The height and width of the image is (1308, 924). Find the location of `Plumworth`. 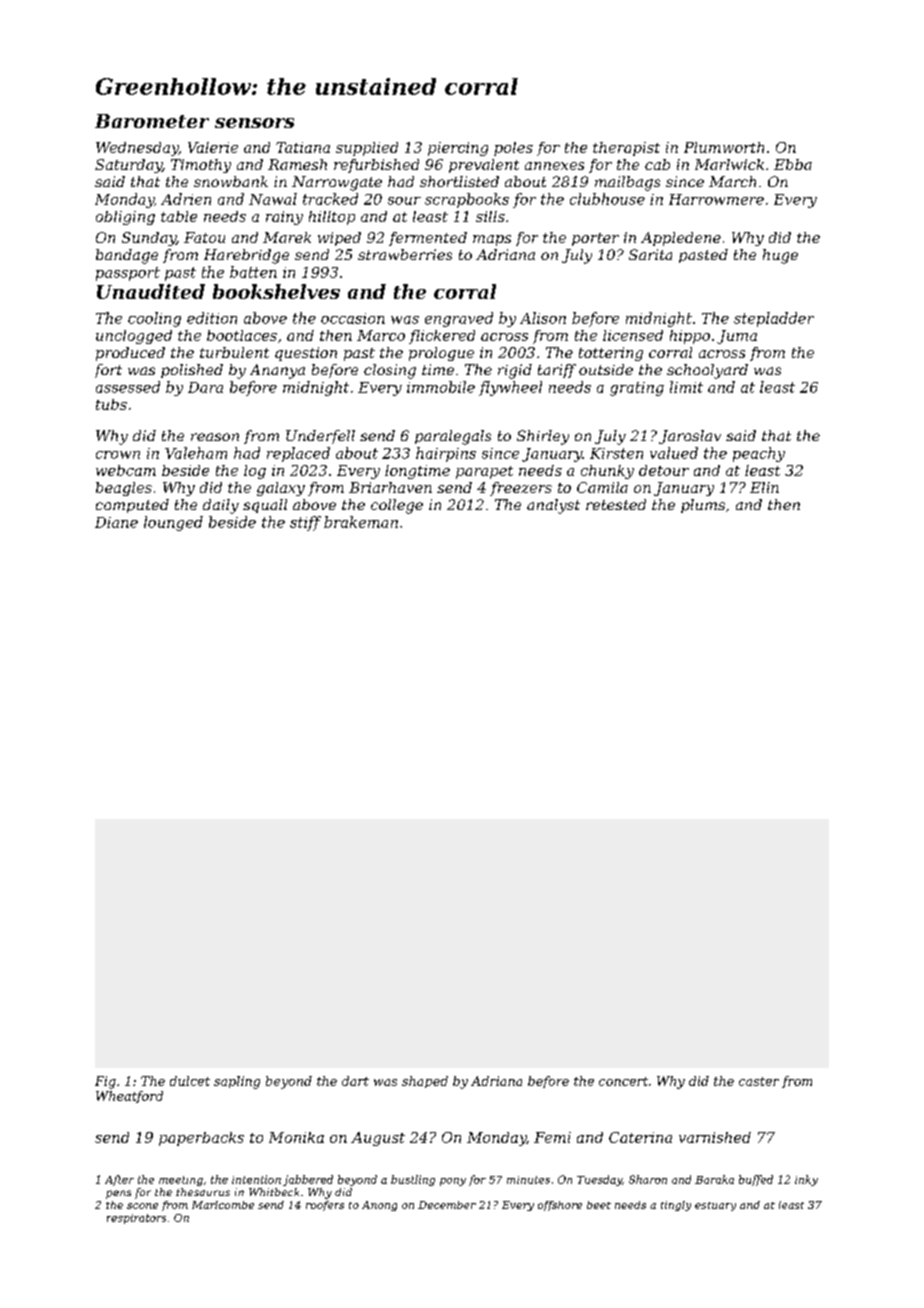

Plumworth is located at coordinates (724, 147).
